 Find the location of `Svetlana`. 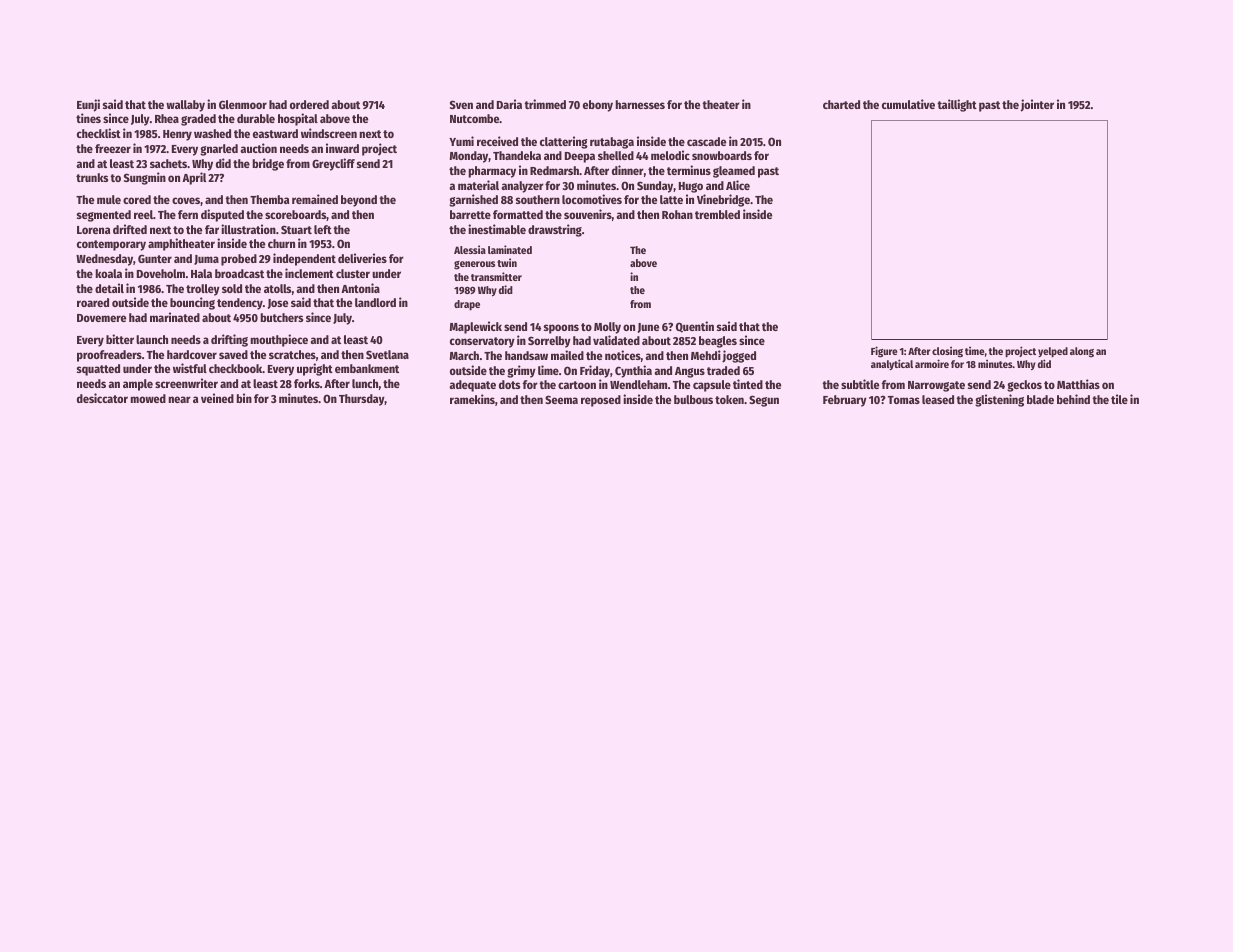

Svetlana is located at coordinates (387, 354).
